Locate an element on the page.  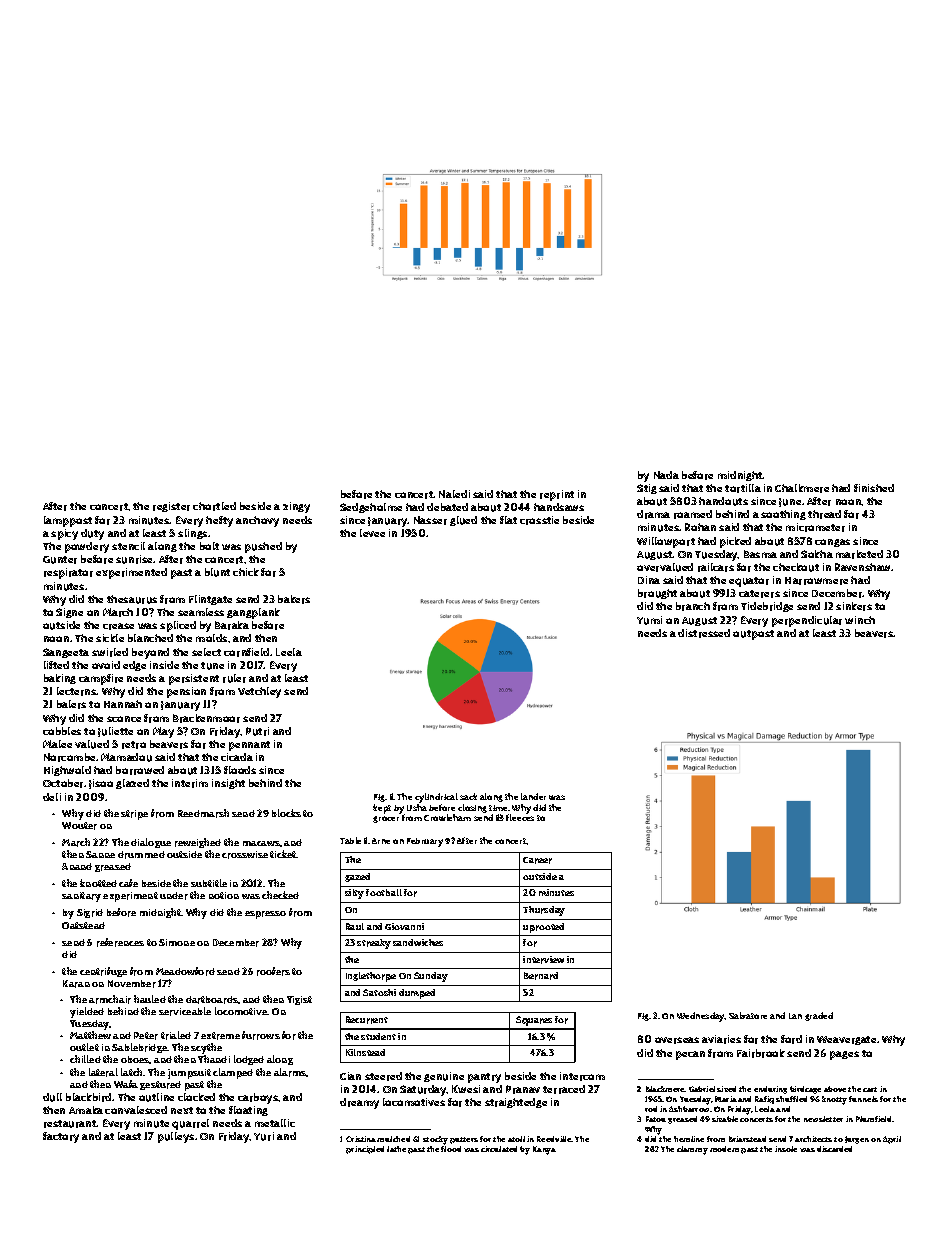
Nada is located at coordinates (666, 475).
